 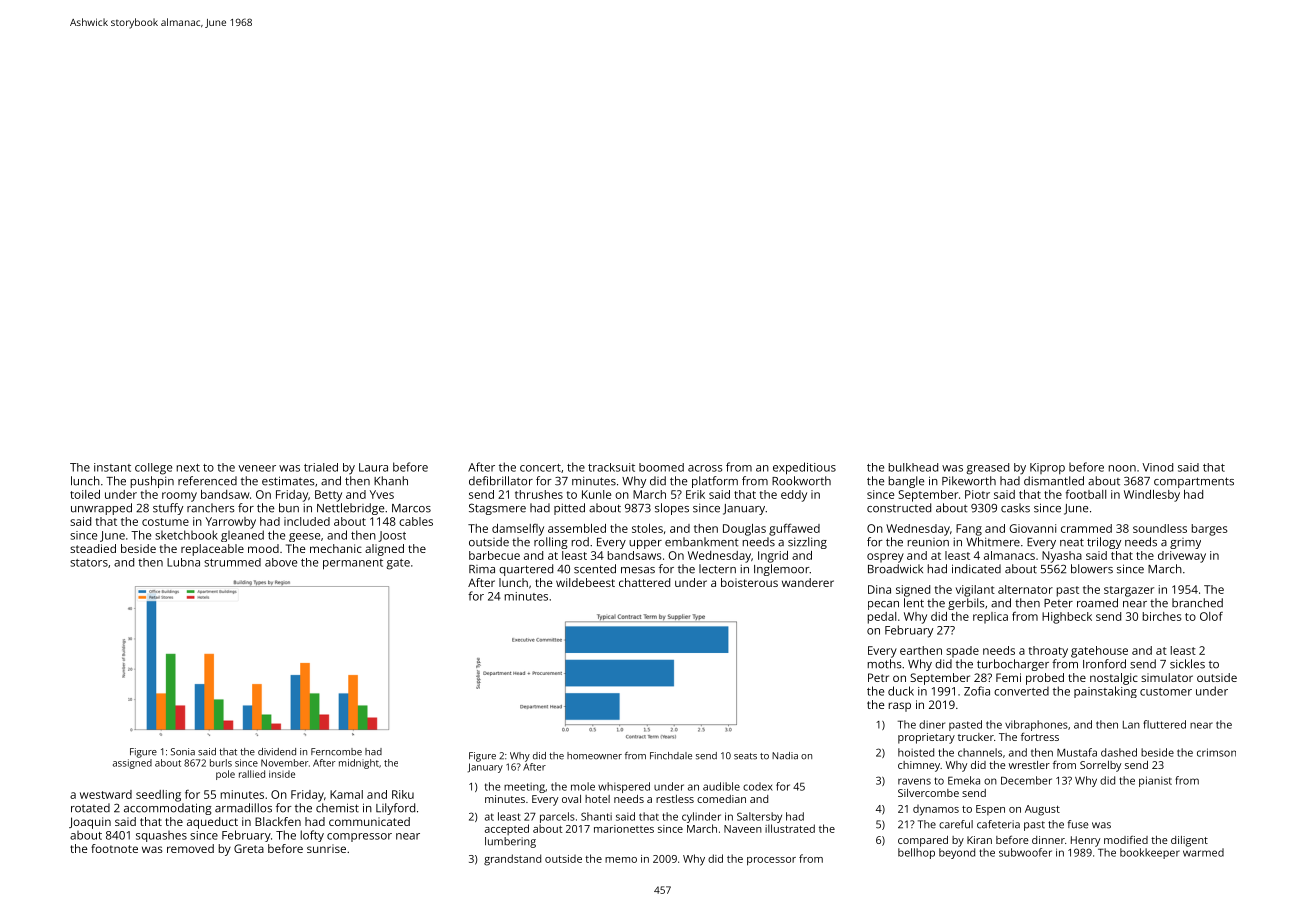 What do you see at coordinates (231, 523) in the screenshot?
I see `Yarrowby` at bounding box center [231, 523].
